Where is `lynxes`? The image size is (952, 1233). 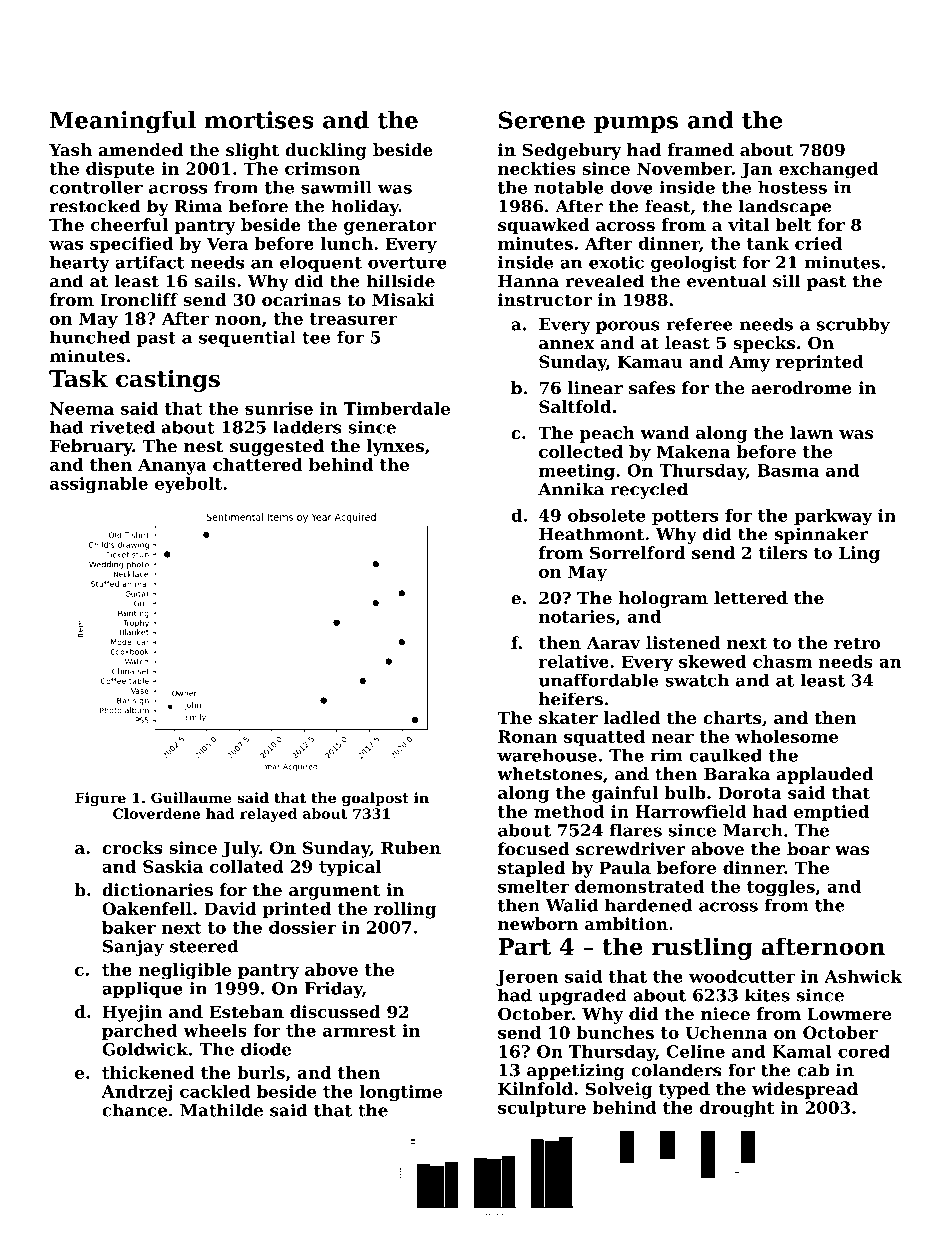
lynxes is located at coordinates (395, 447).
